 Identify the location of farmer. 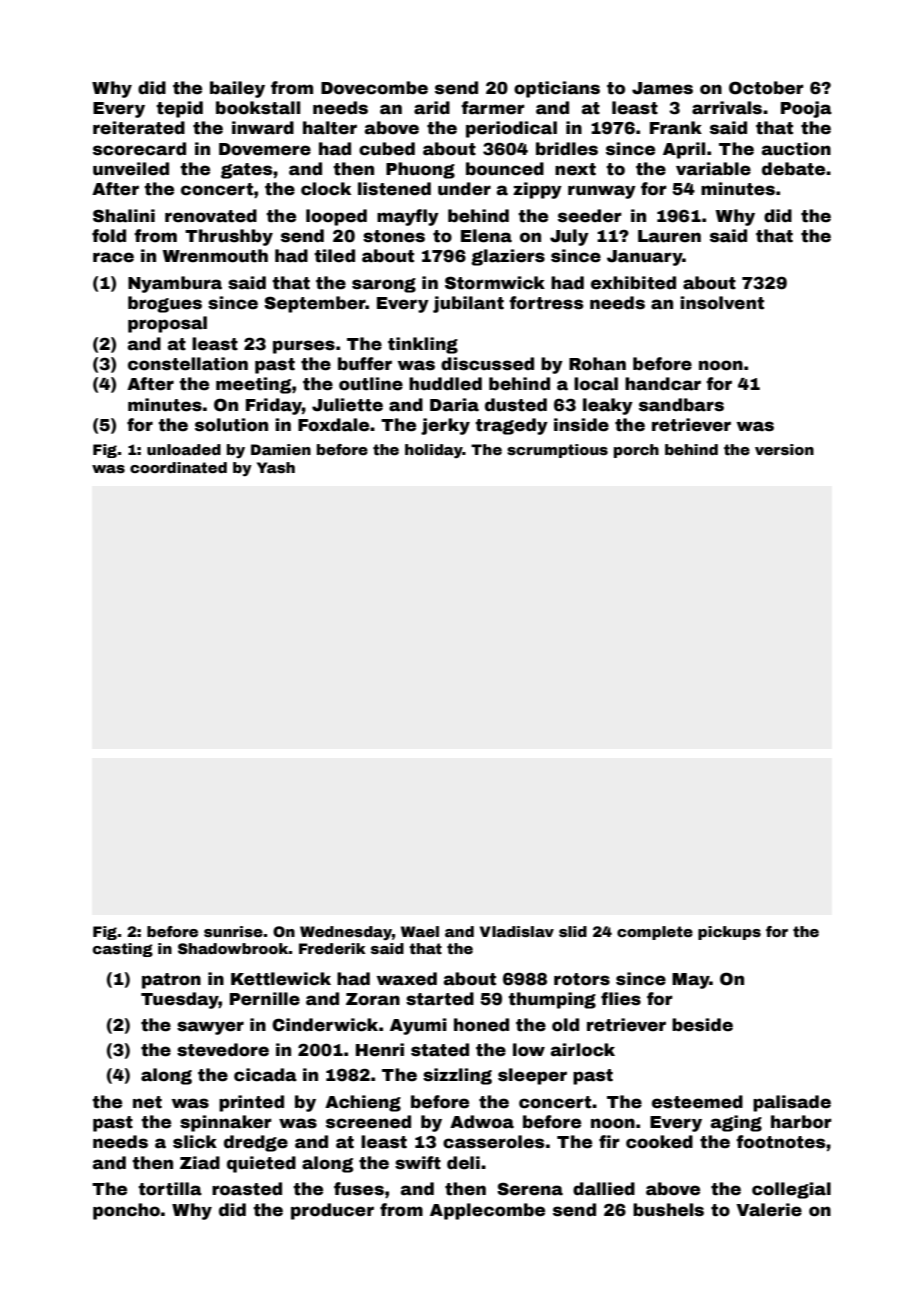
(493, 108).
